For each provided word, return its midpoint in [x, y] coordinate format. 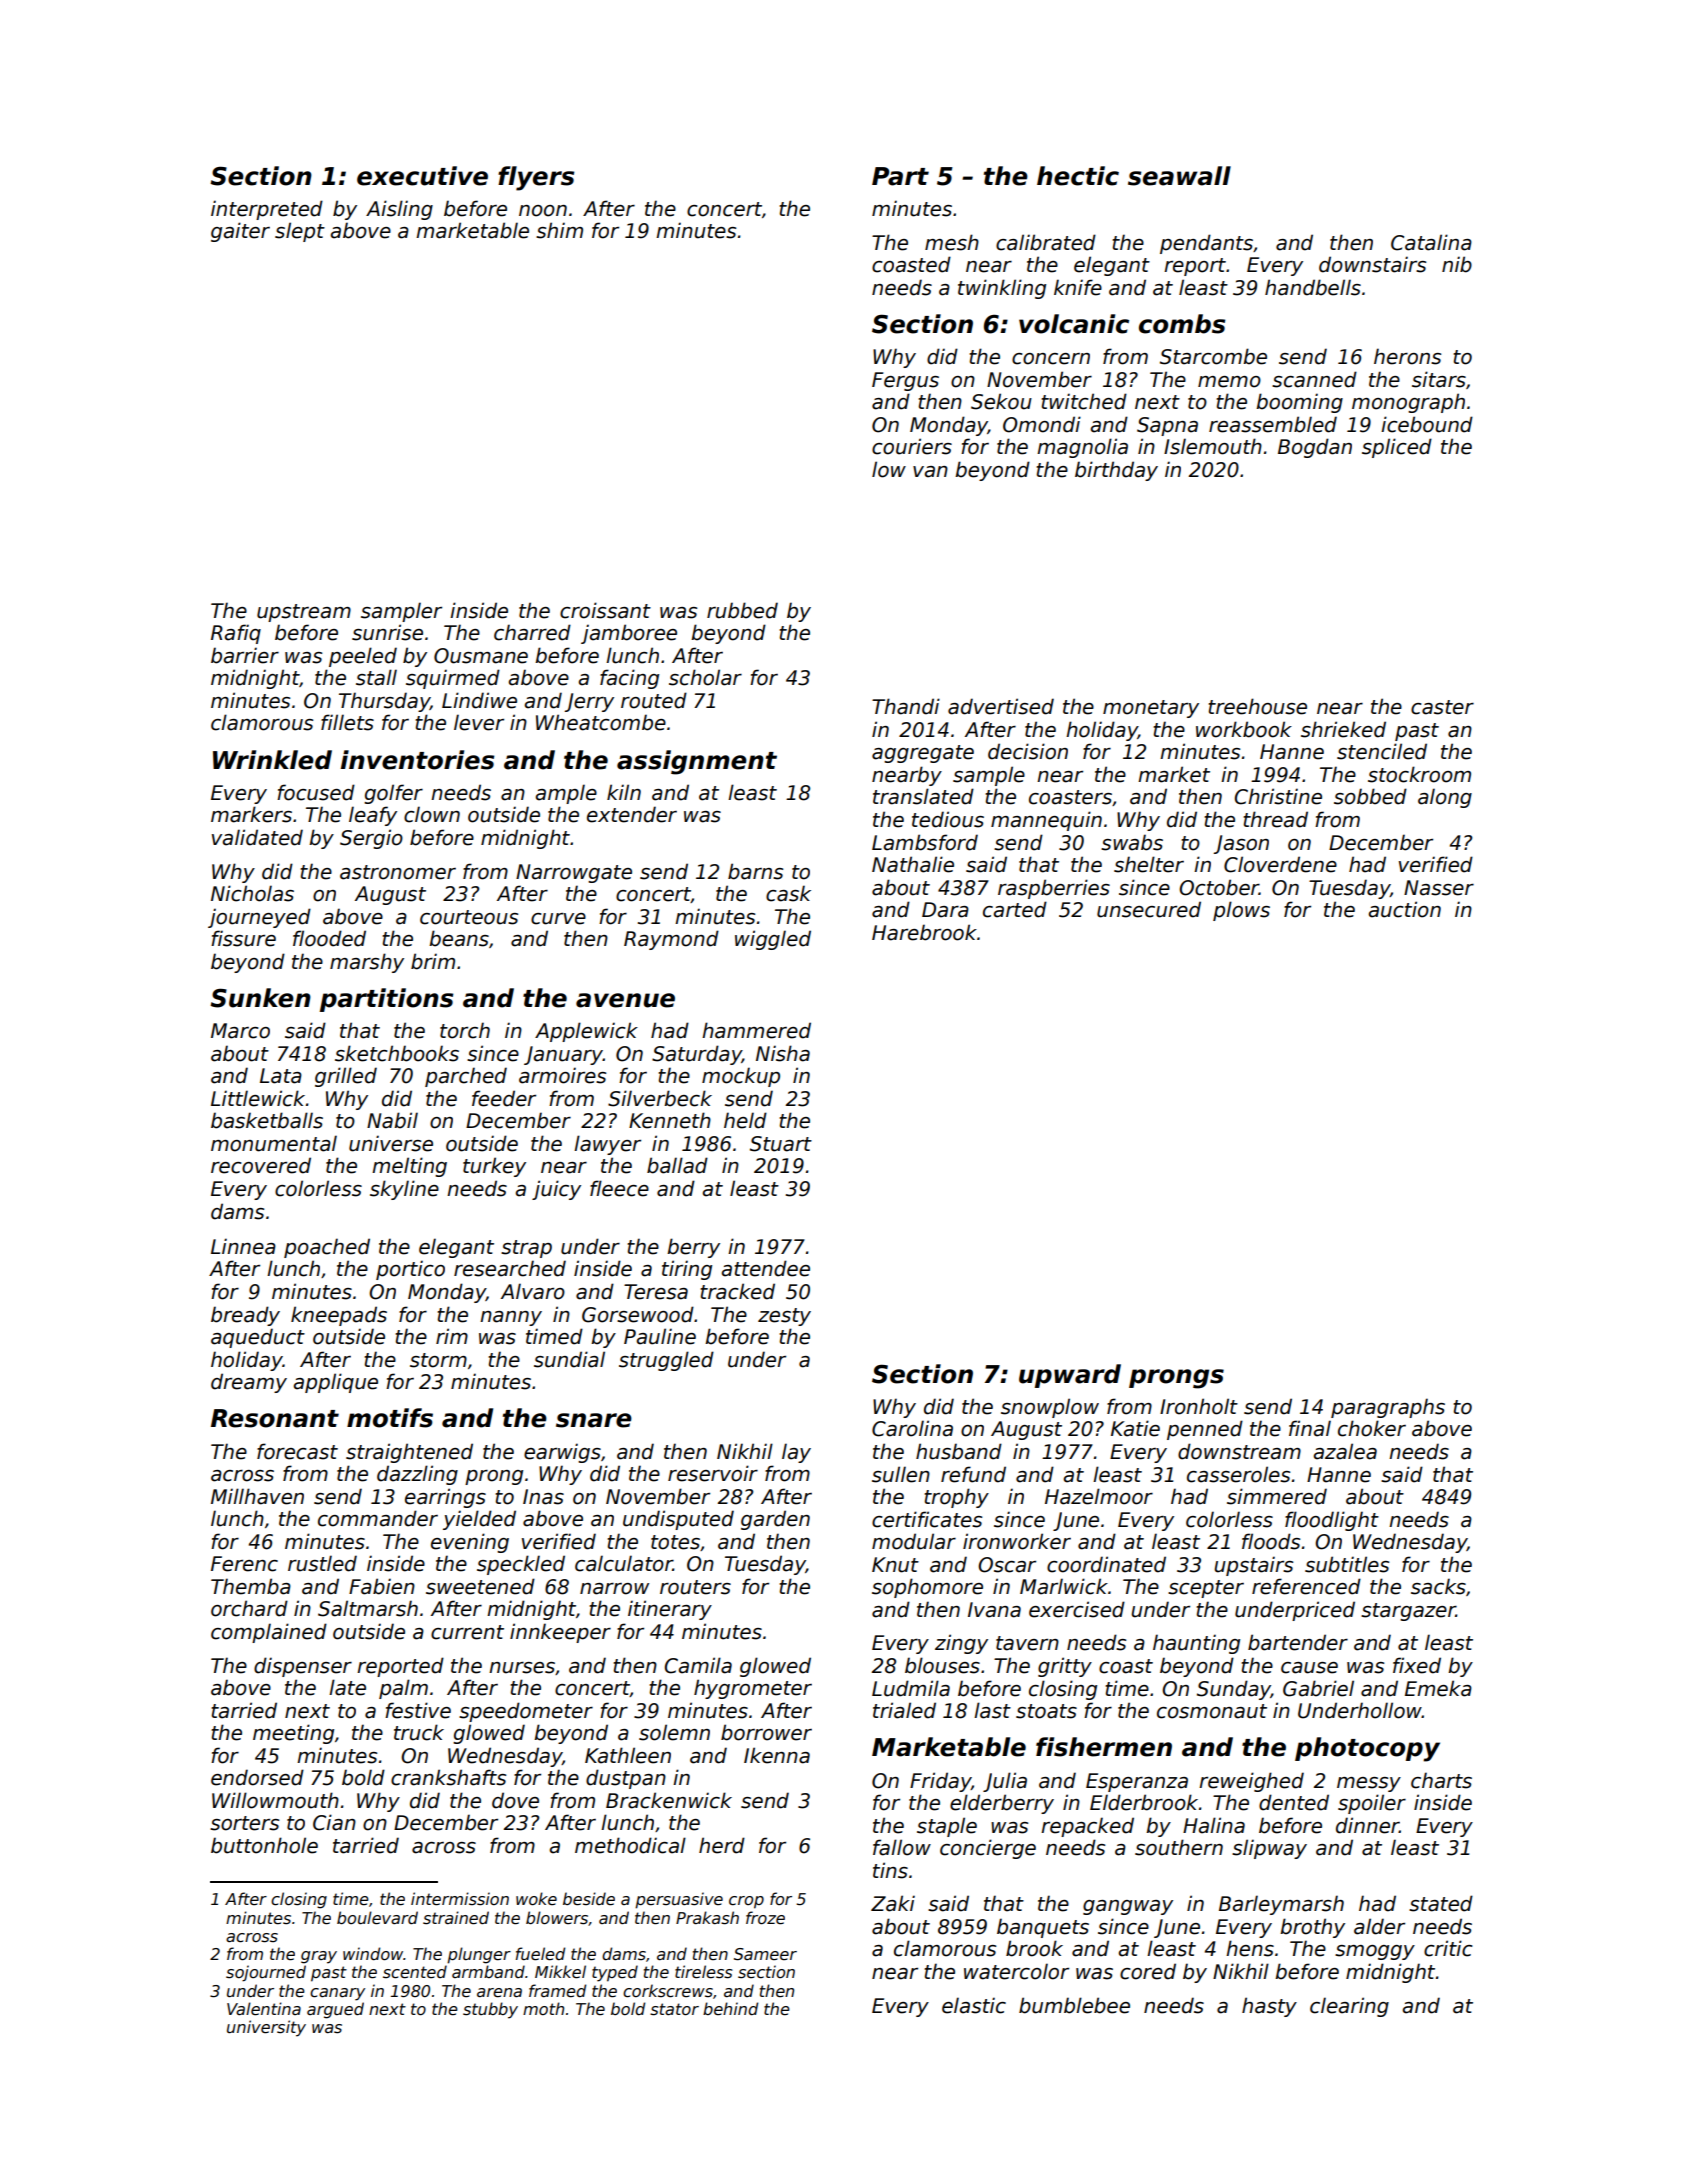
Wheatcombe [601, 722]
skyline [404, 1190]
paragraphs [1388, 1408]
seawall [1179, 176]
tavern [1027, 1643]
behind [730, 2008]
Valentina [264, 2009]
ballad [677, 1165]
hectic [1078, 176]
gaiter [240, 232]
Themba [251, 1586]
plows [1241, 911]
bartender [1298, 1642]
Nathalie [913, 864]
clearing [1349, 2007]
